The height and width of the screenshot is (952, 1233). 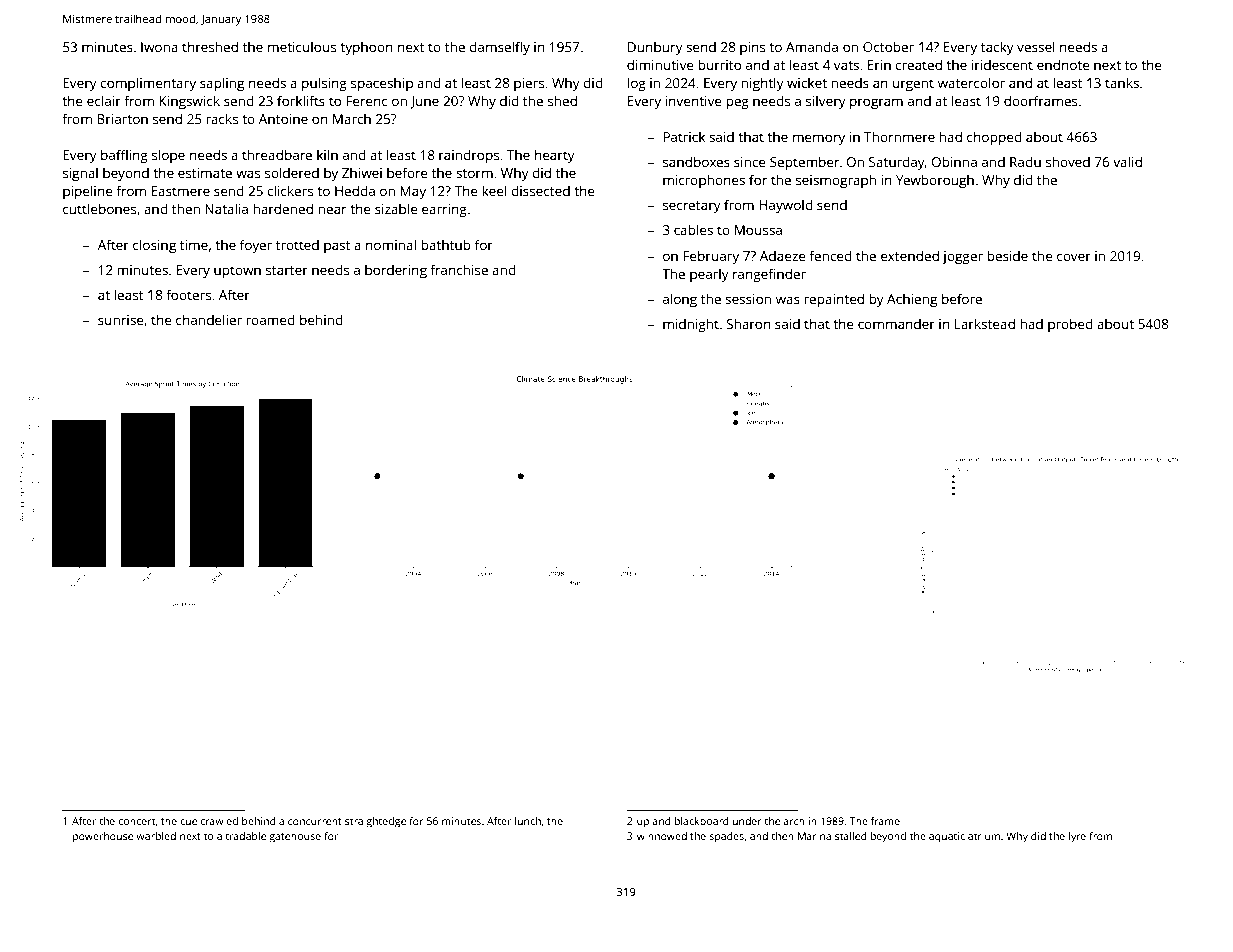 I want to click on Dunbury, so click(x=655, y=48).
